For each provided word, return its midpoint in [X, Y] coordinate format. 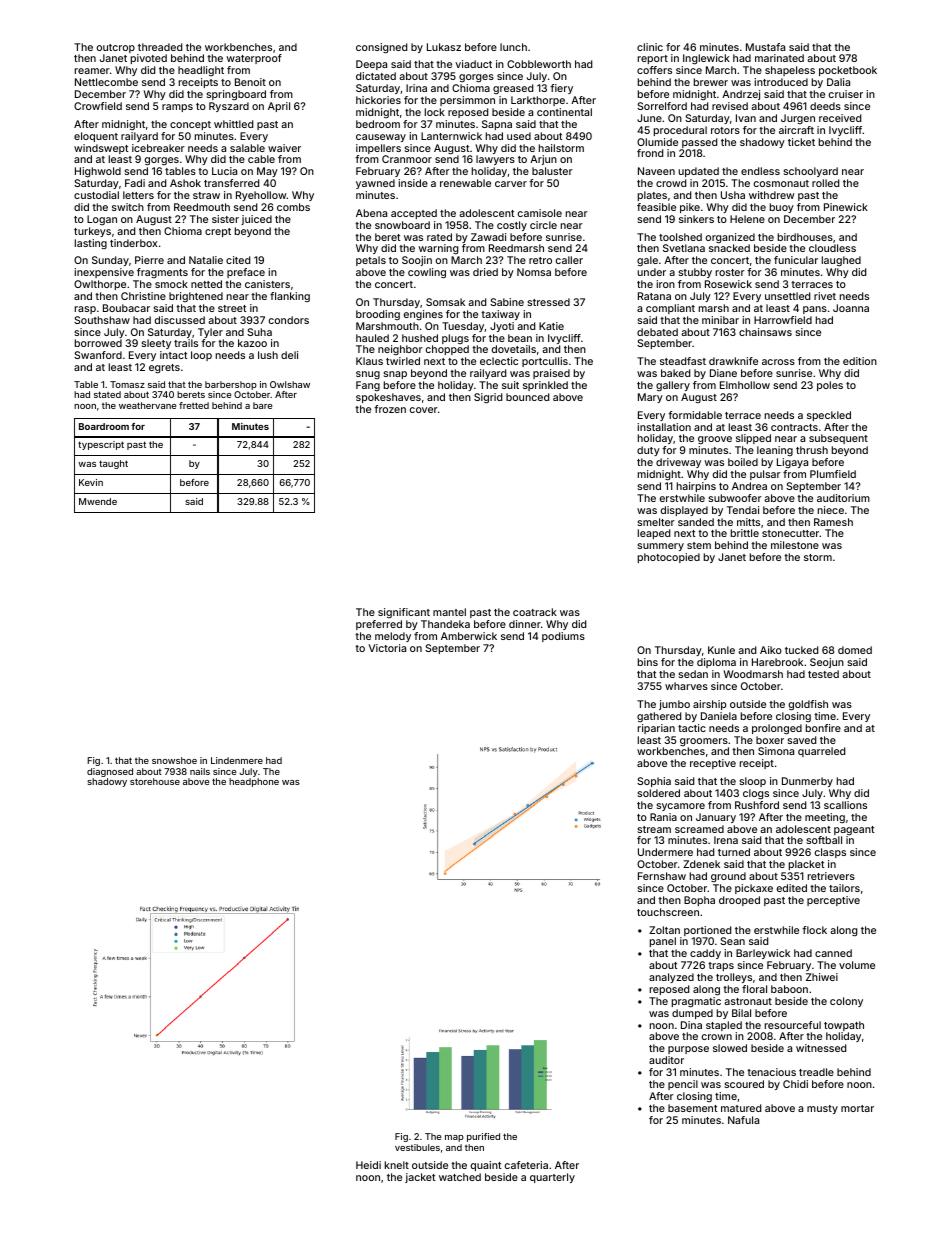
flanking [290, 297]
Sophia [654, 782]
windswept [101, 149]
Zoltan [664, 930]
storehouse [155, 781]
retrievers [831, 876]
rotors [725, 130]
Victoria [387, 648]
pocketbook [848, 71]
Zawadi [488, 237]
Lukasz [444, 47]
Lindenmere [237, 760]
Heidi [368, 1165]
